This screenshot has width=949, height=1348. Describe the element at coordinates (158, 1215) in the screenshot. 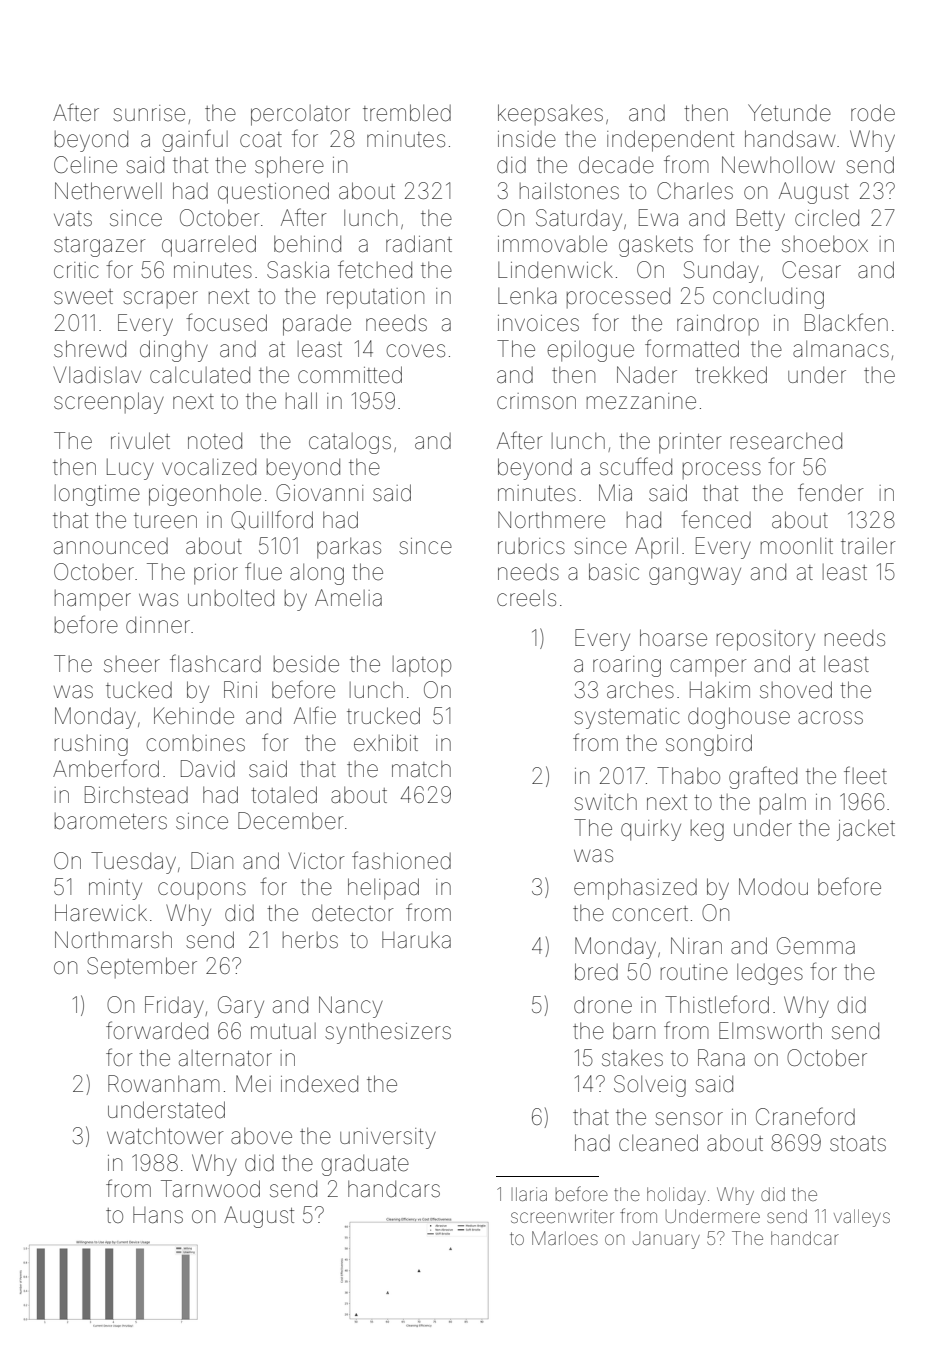

I see `Hans` at that location.
